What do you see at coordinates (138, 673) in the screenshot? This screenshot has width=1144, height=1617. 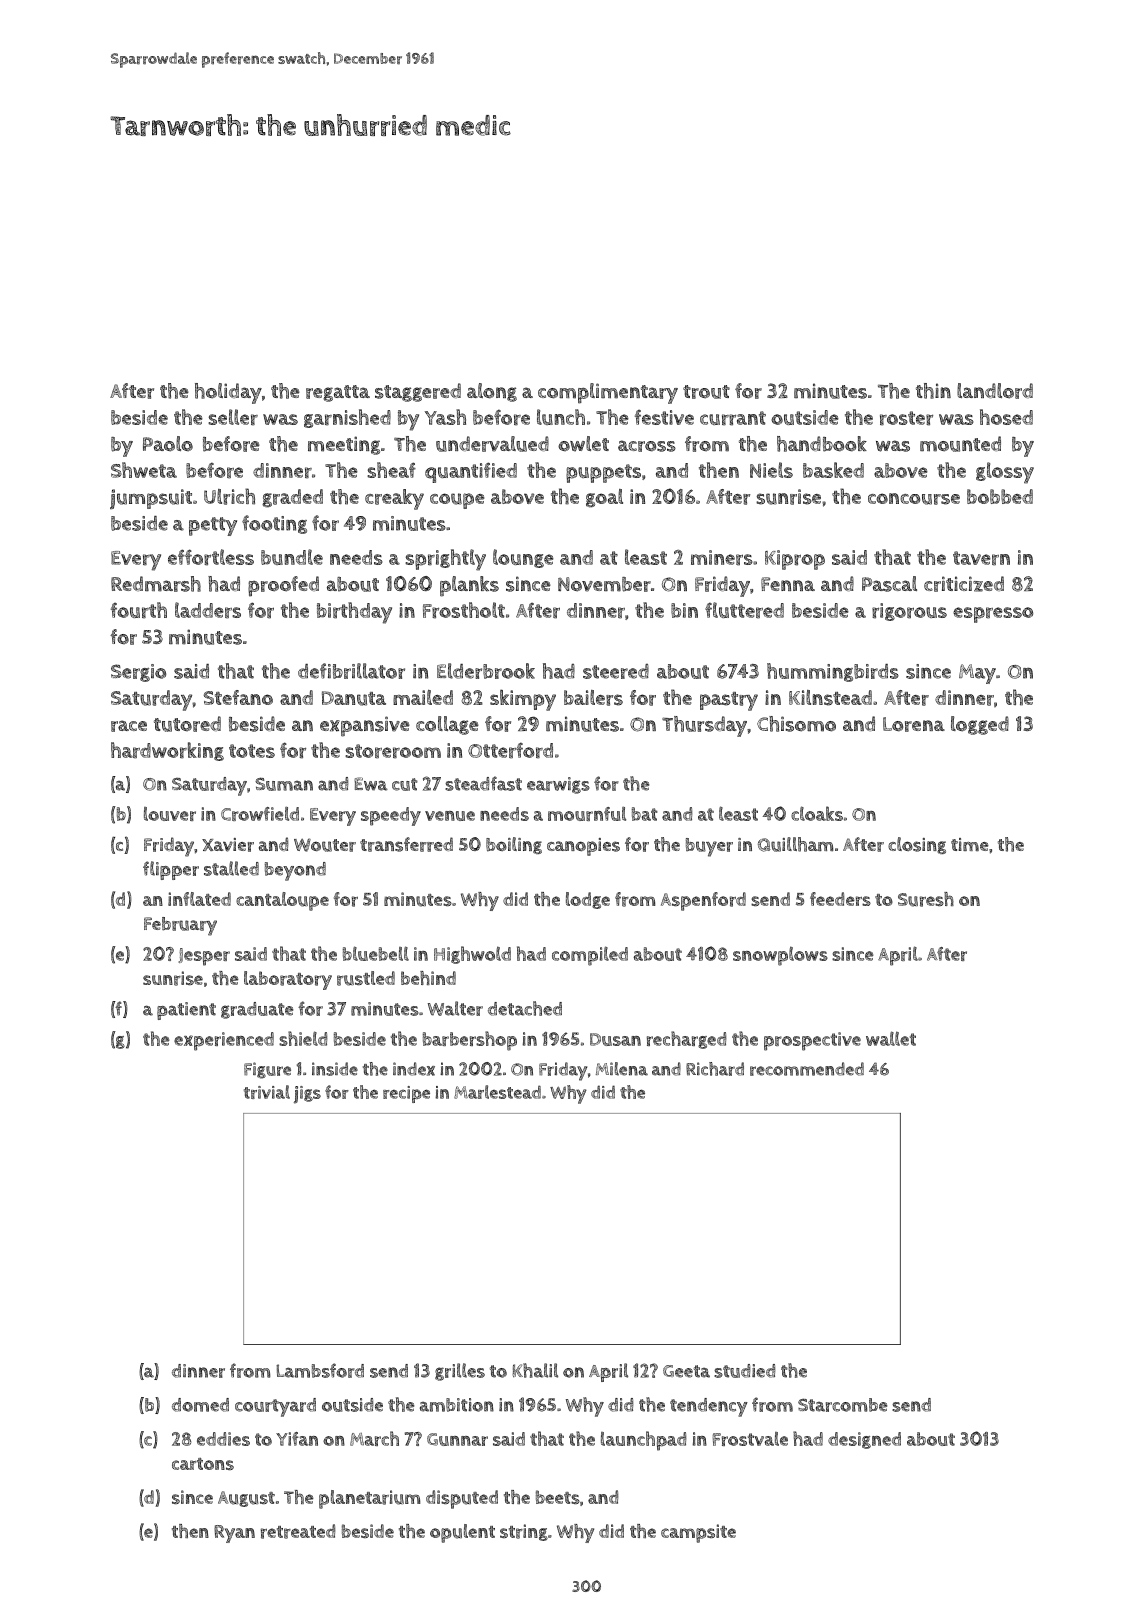 I see `Sergio` at bounding box center [138, 673].
